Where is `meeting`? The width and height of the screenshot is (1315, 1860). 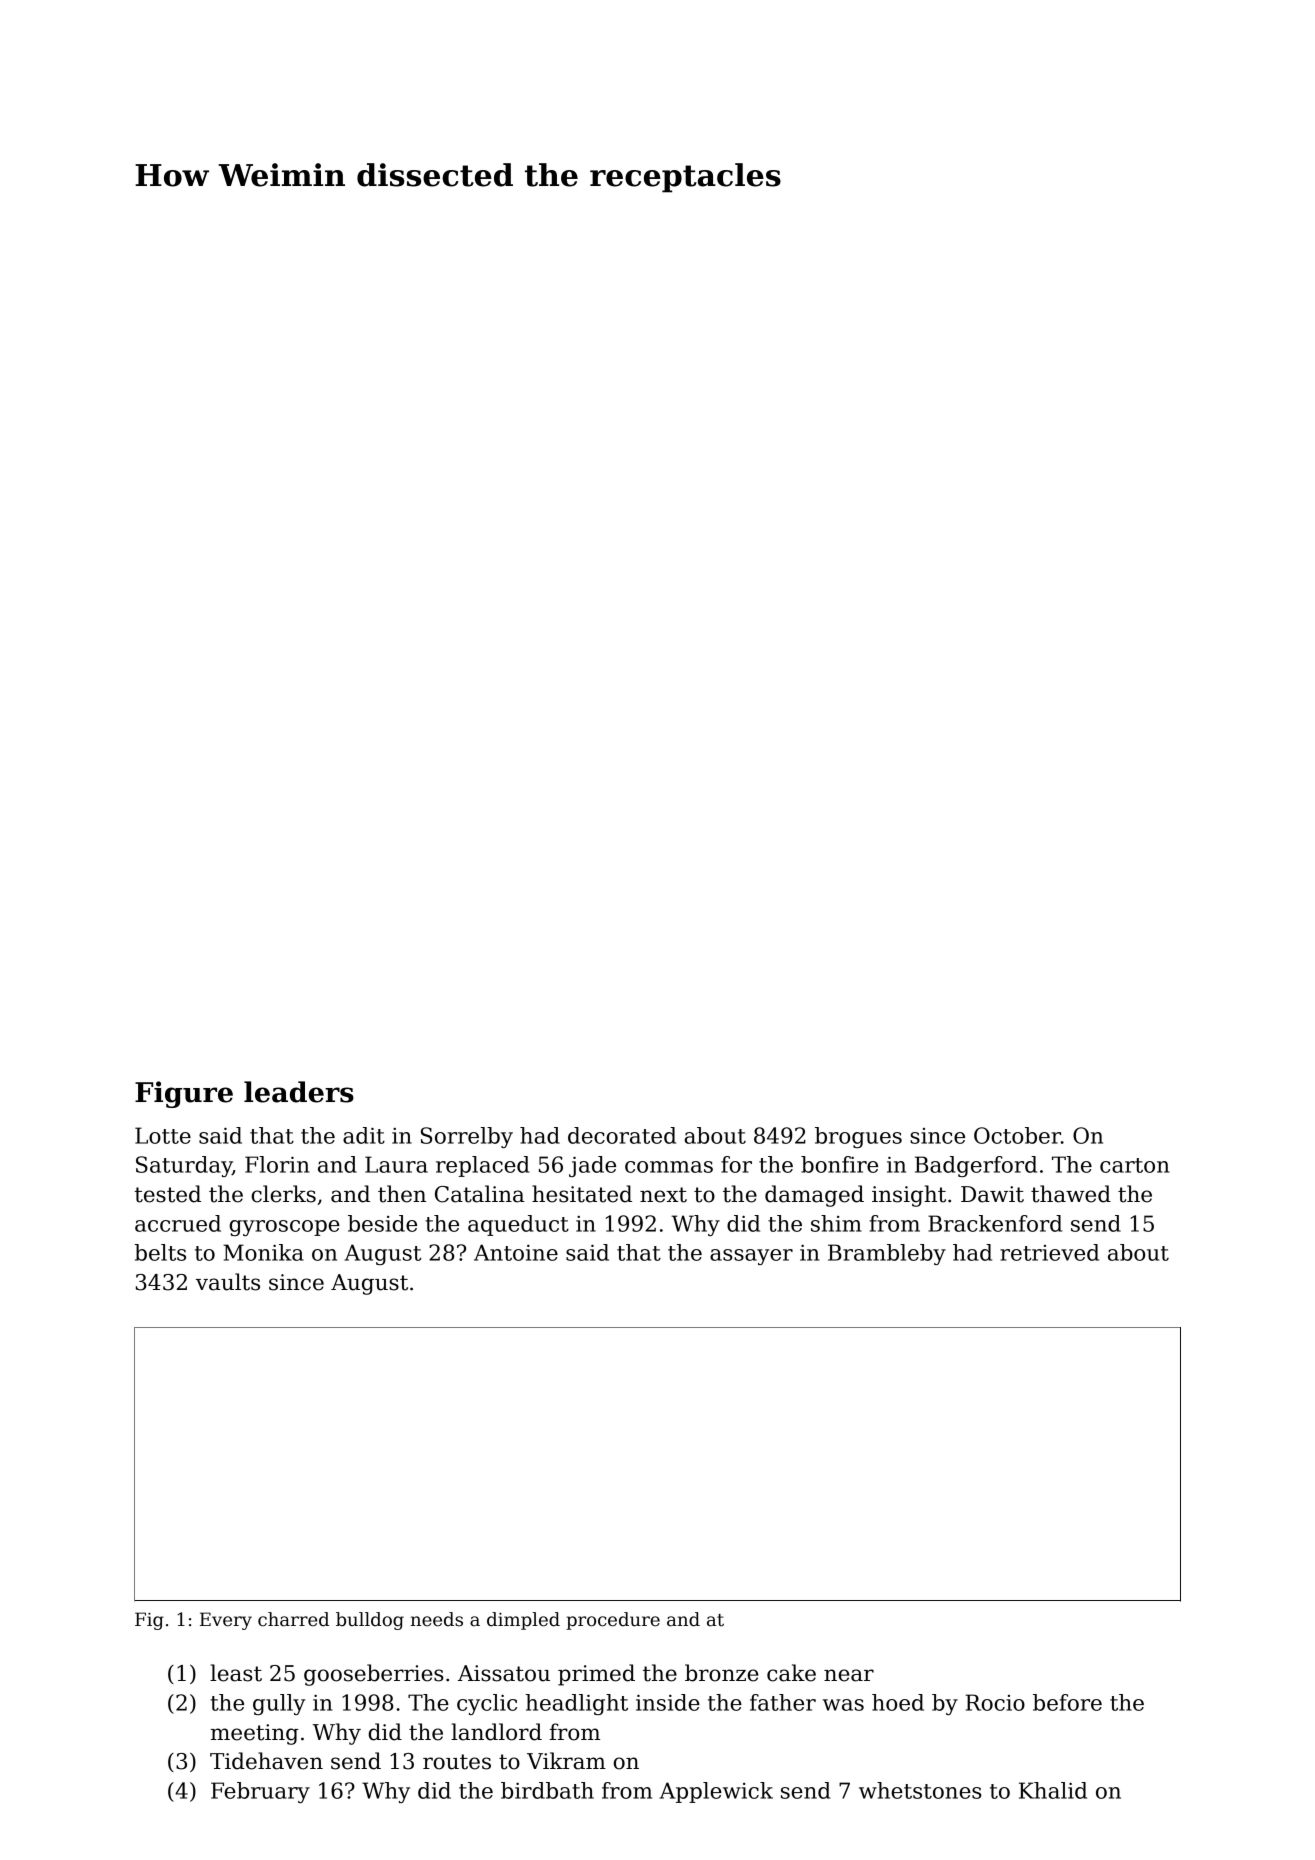
meeting is located at coordinates (255, 1734).
